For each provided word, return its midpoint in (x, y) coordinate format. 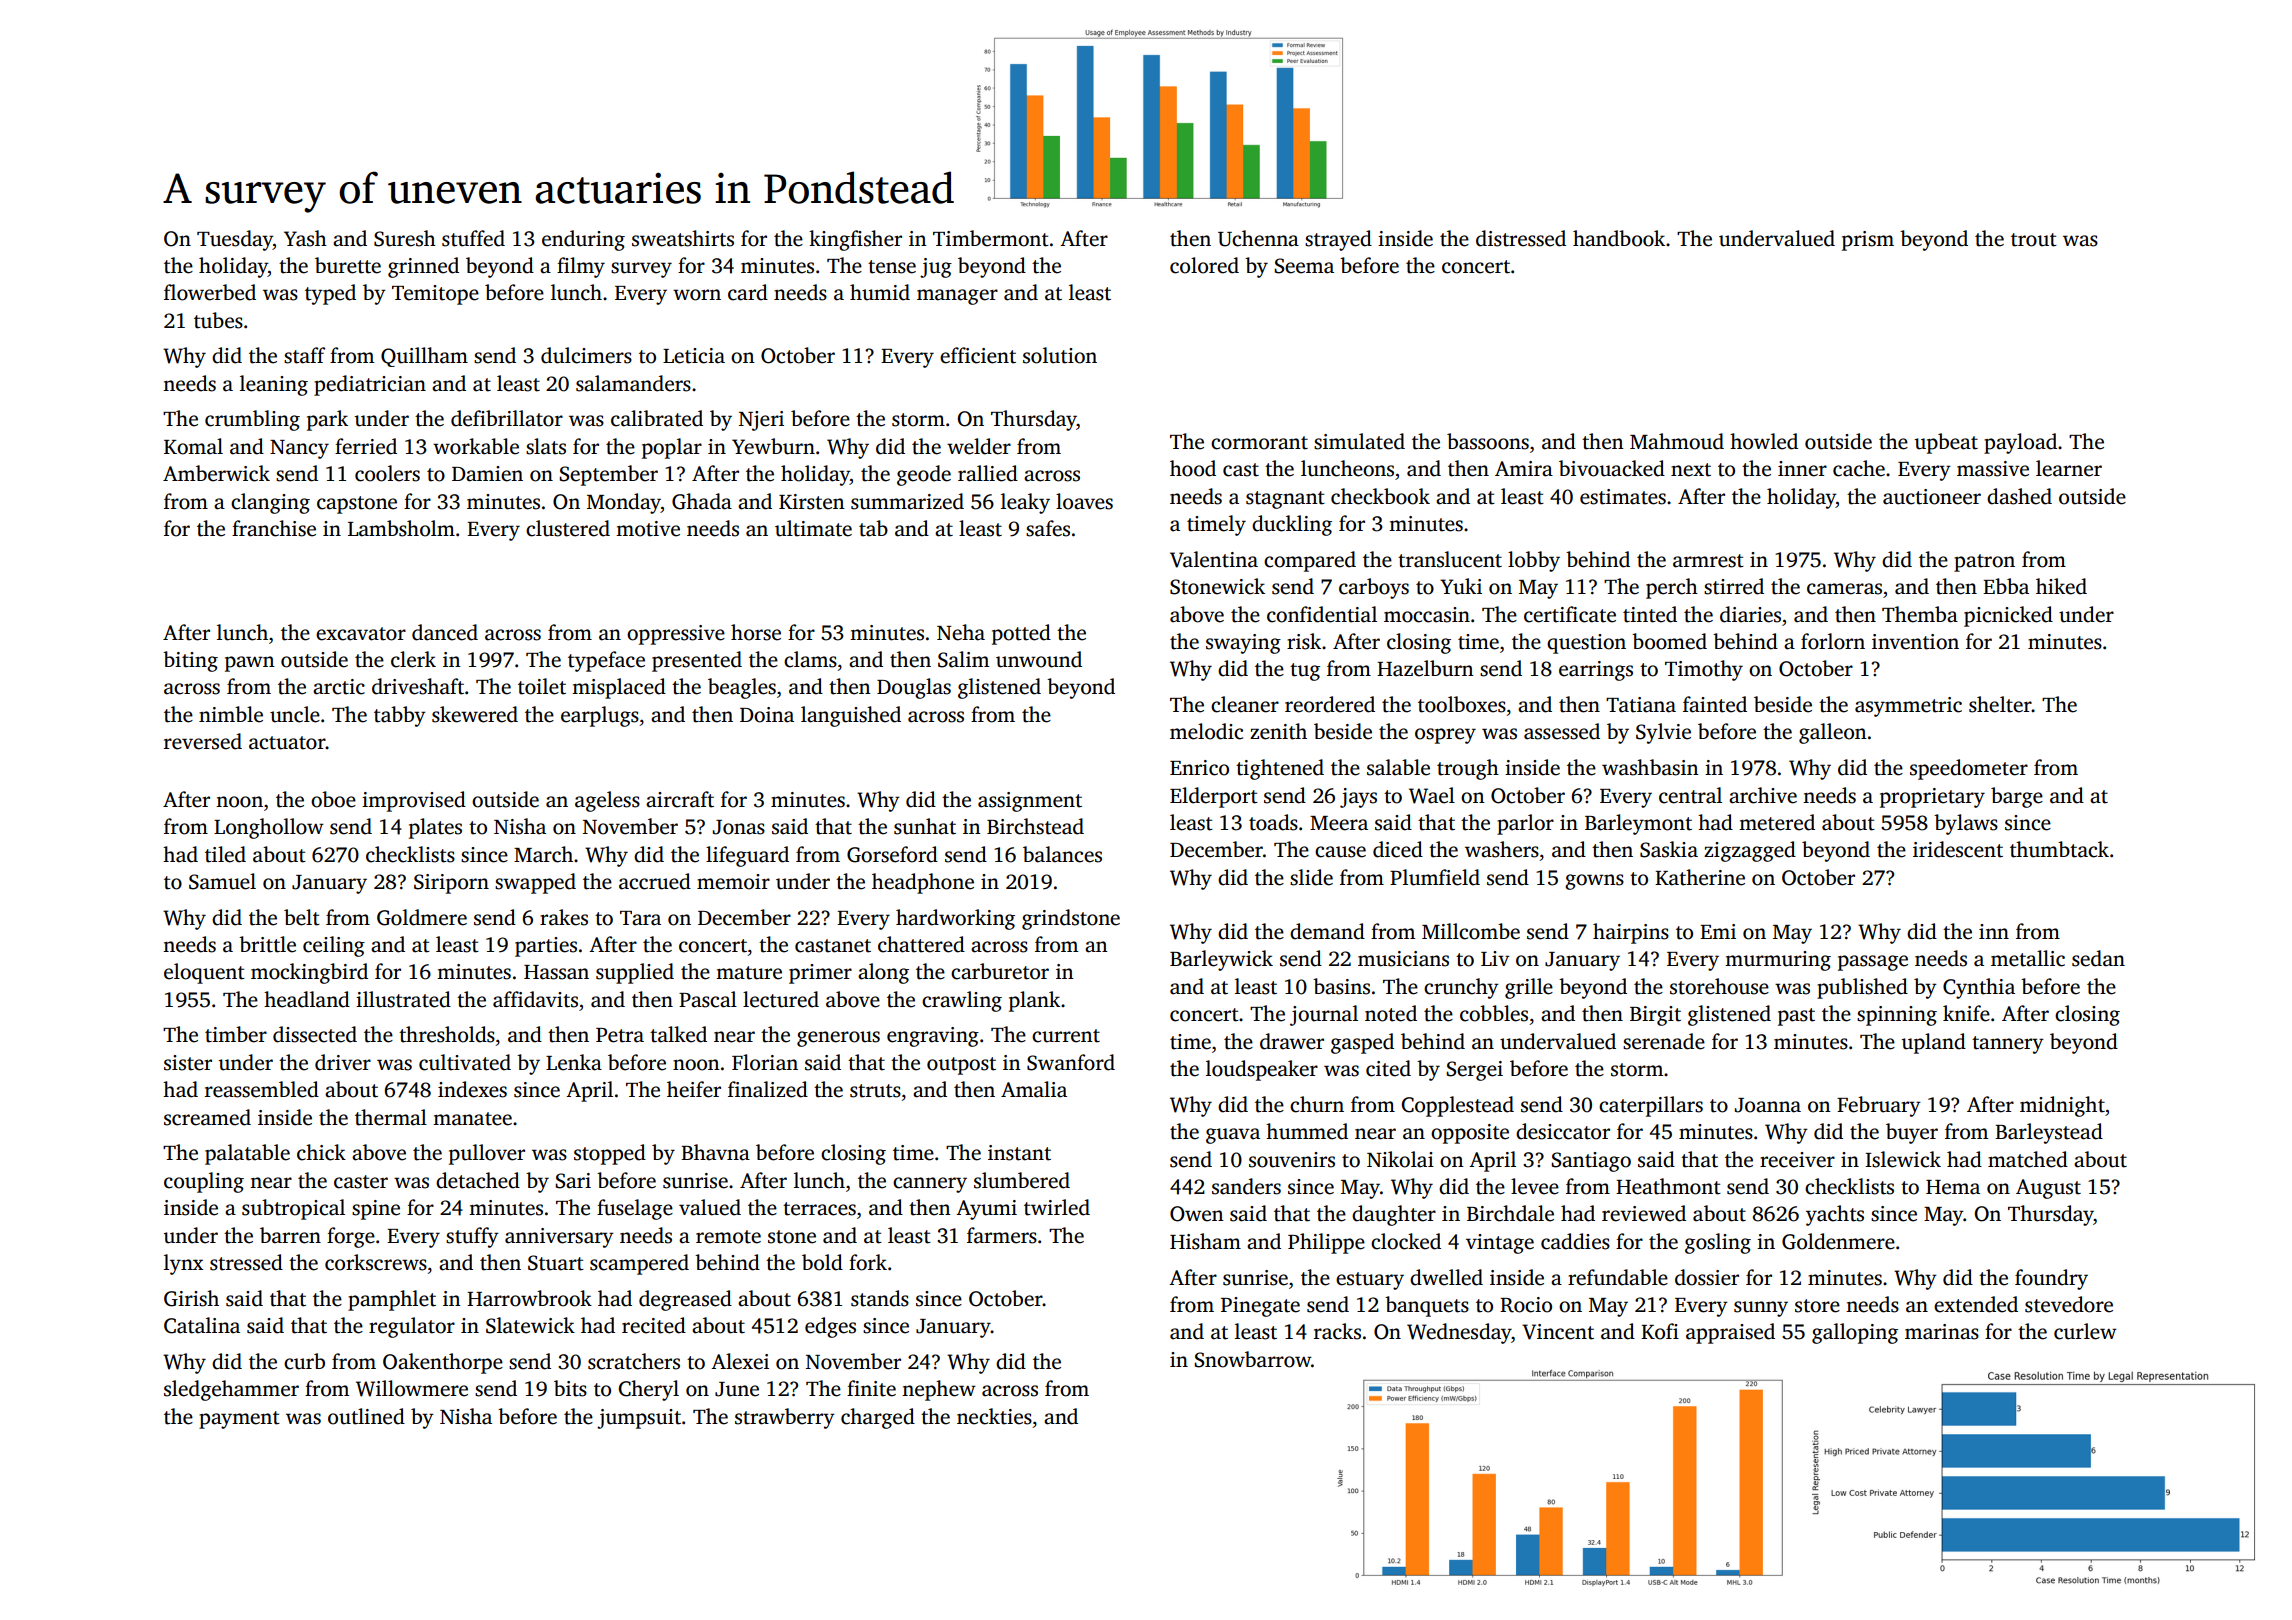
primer (820, 974)
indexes (472, 1089)
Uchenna (1258, 238)
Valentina (1214, 559)
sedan (2098, 958)
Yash (305, 238)
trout (2034, 240)
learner (2069, 468)
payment (239, 1420)
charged (878, 1418)
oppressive (676, 635)
